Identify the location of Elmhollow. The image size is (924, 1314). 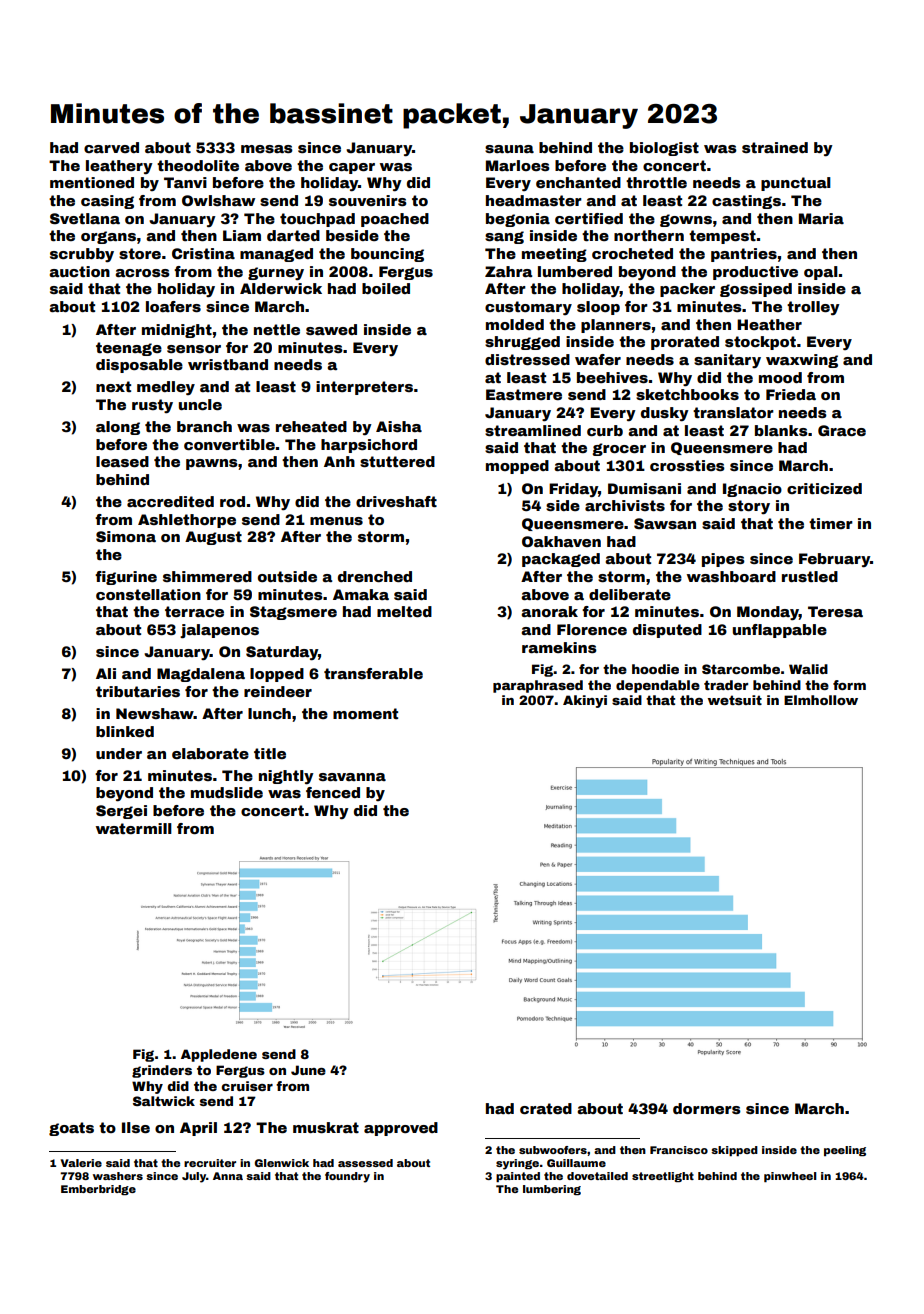
(821, 700).
